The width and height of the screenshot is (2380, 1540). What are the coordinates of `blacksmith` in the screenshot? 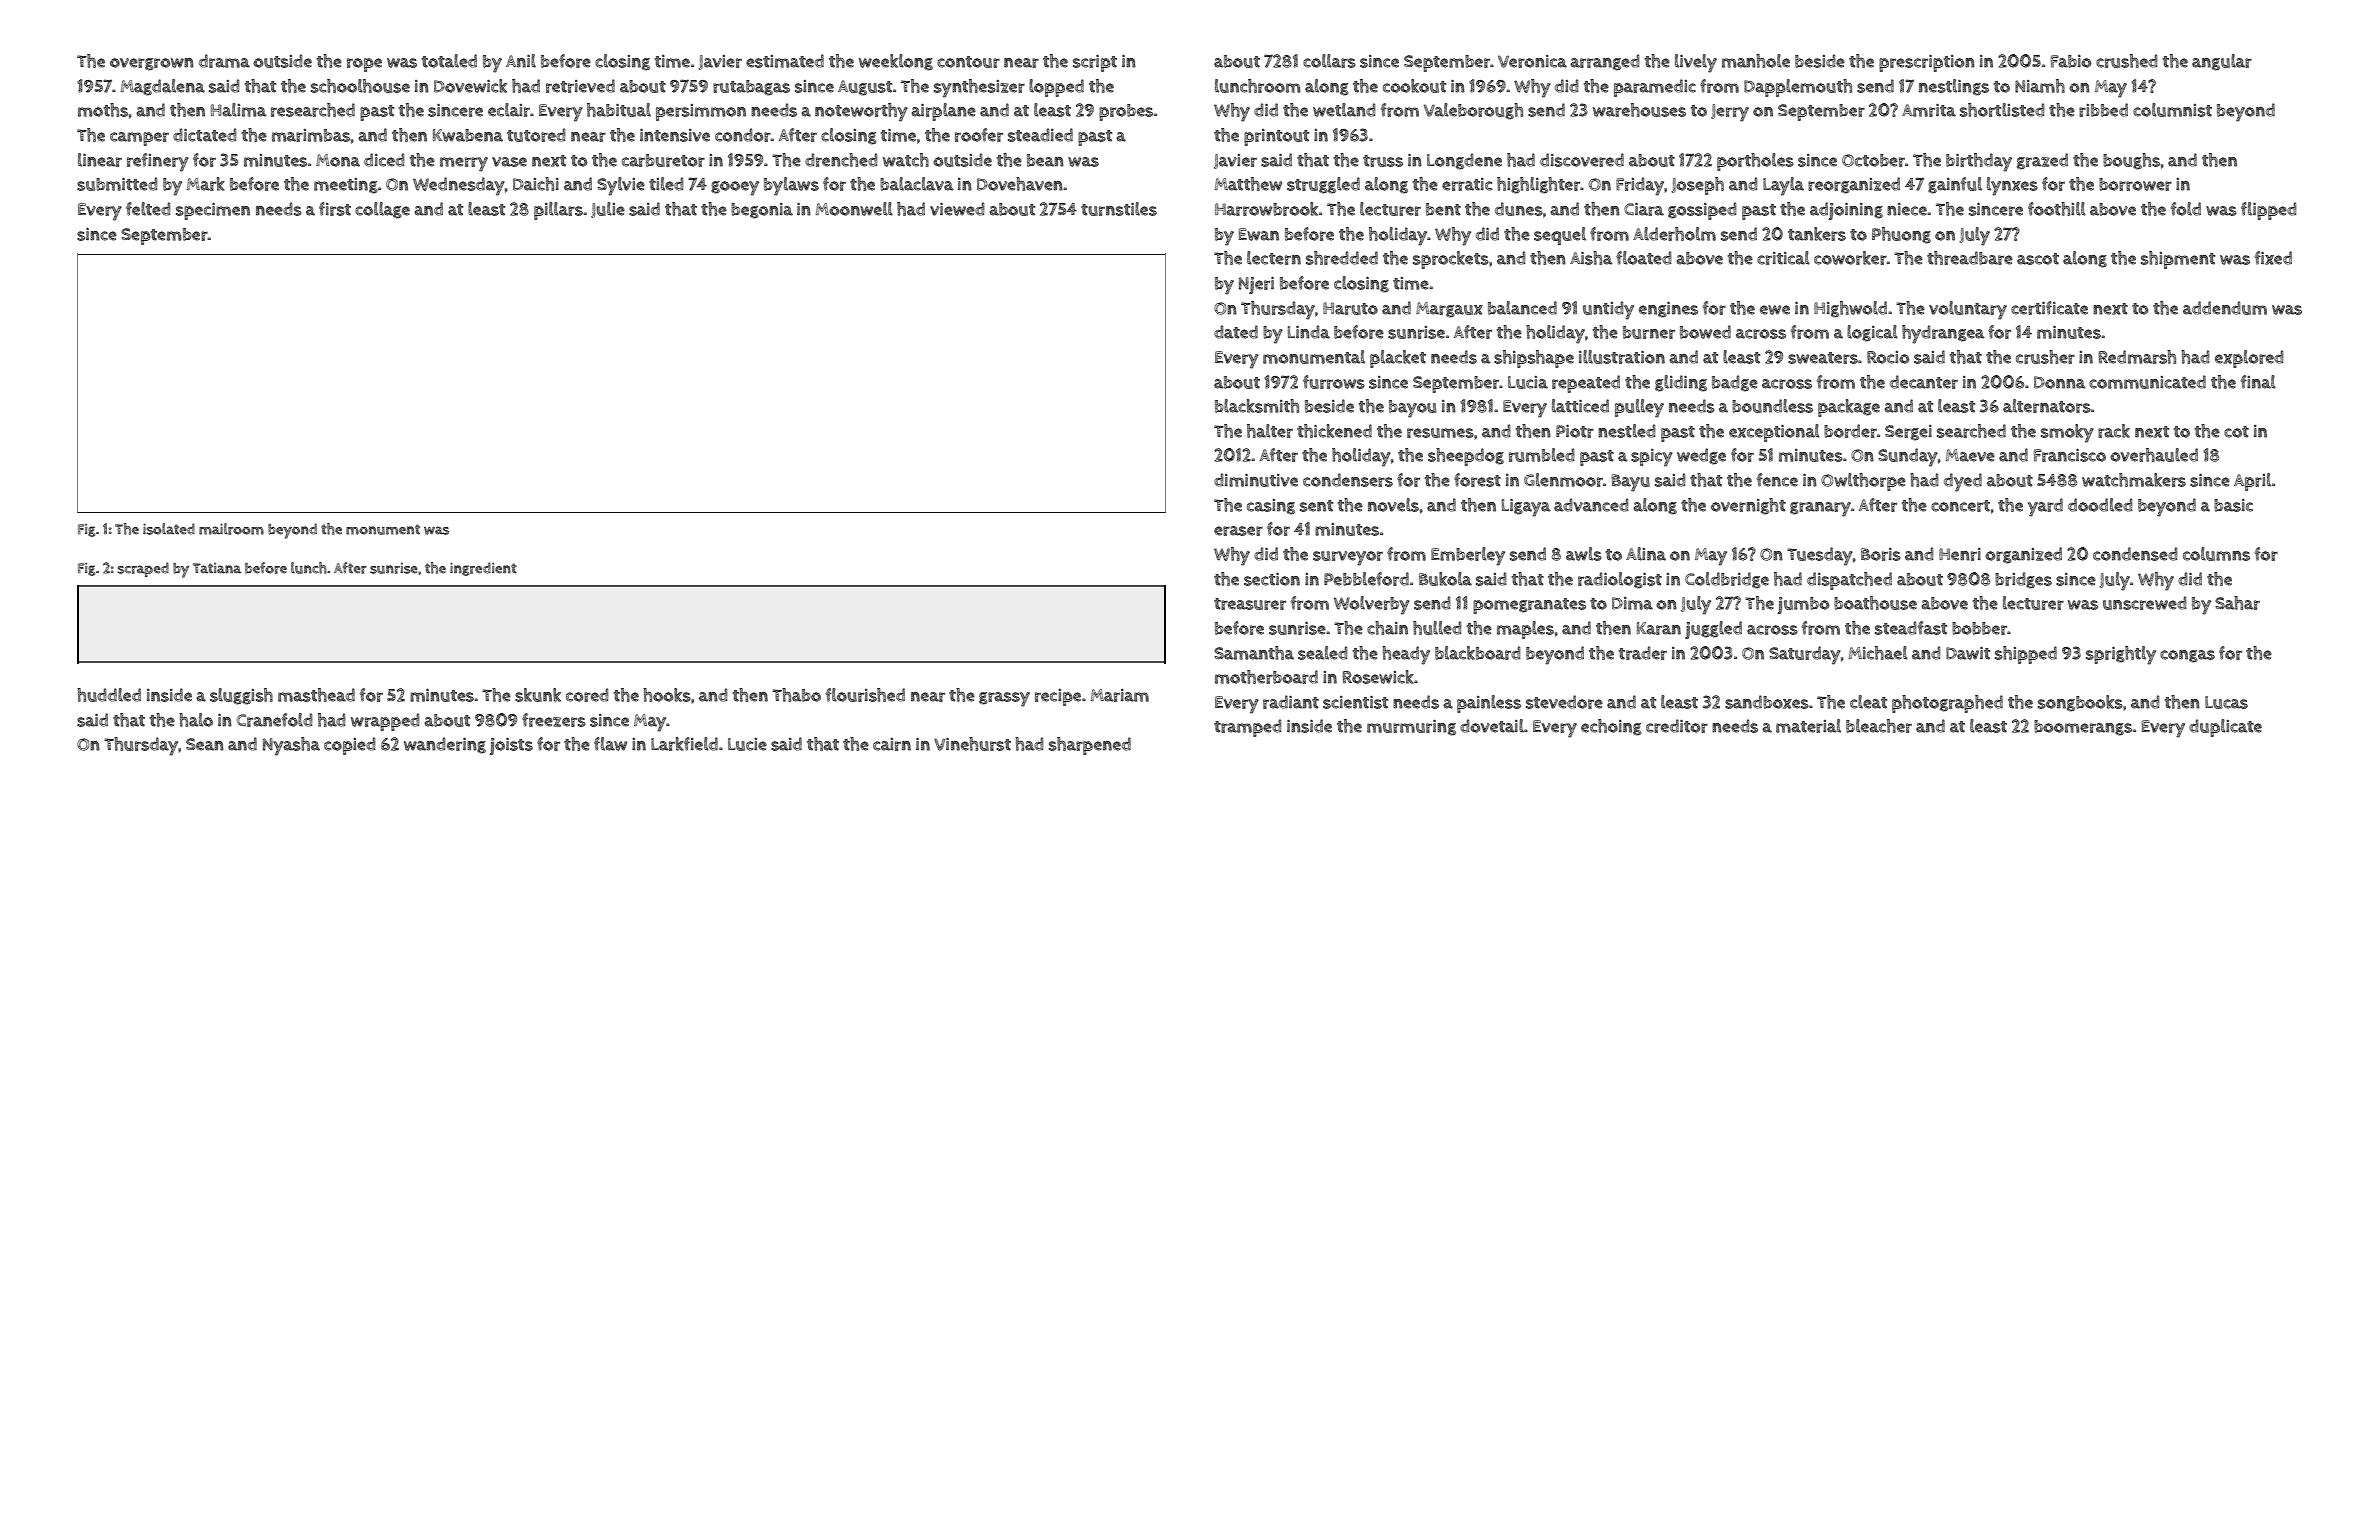 It's located at (1257, 406).
